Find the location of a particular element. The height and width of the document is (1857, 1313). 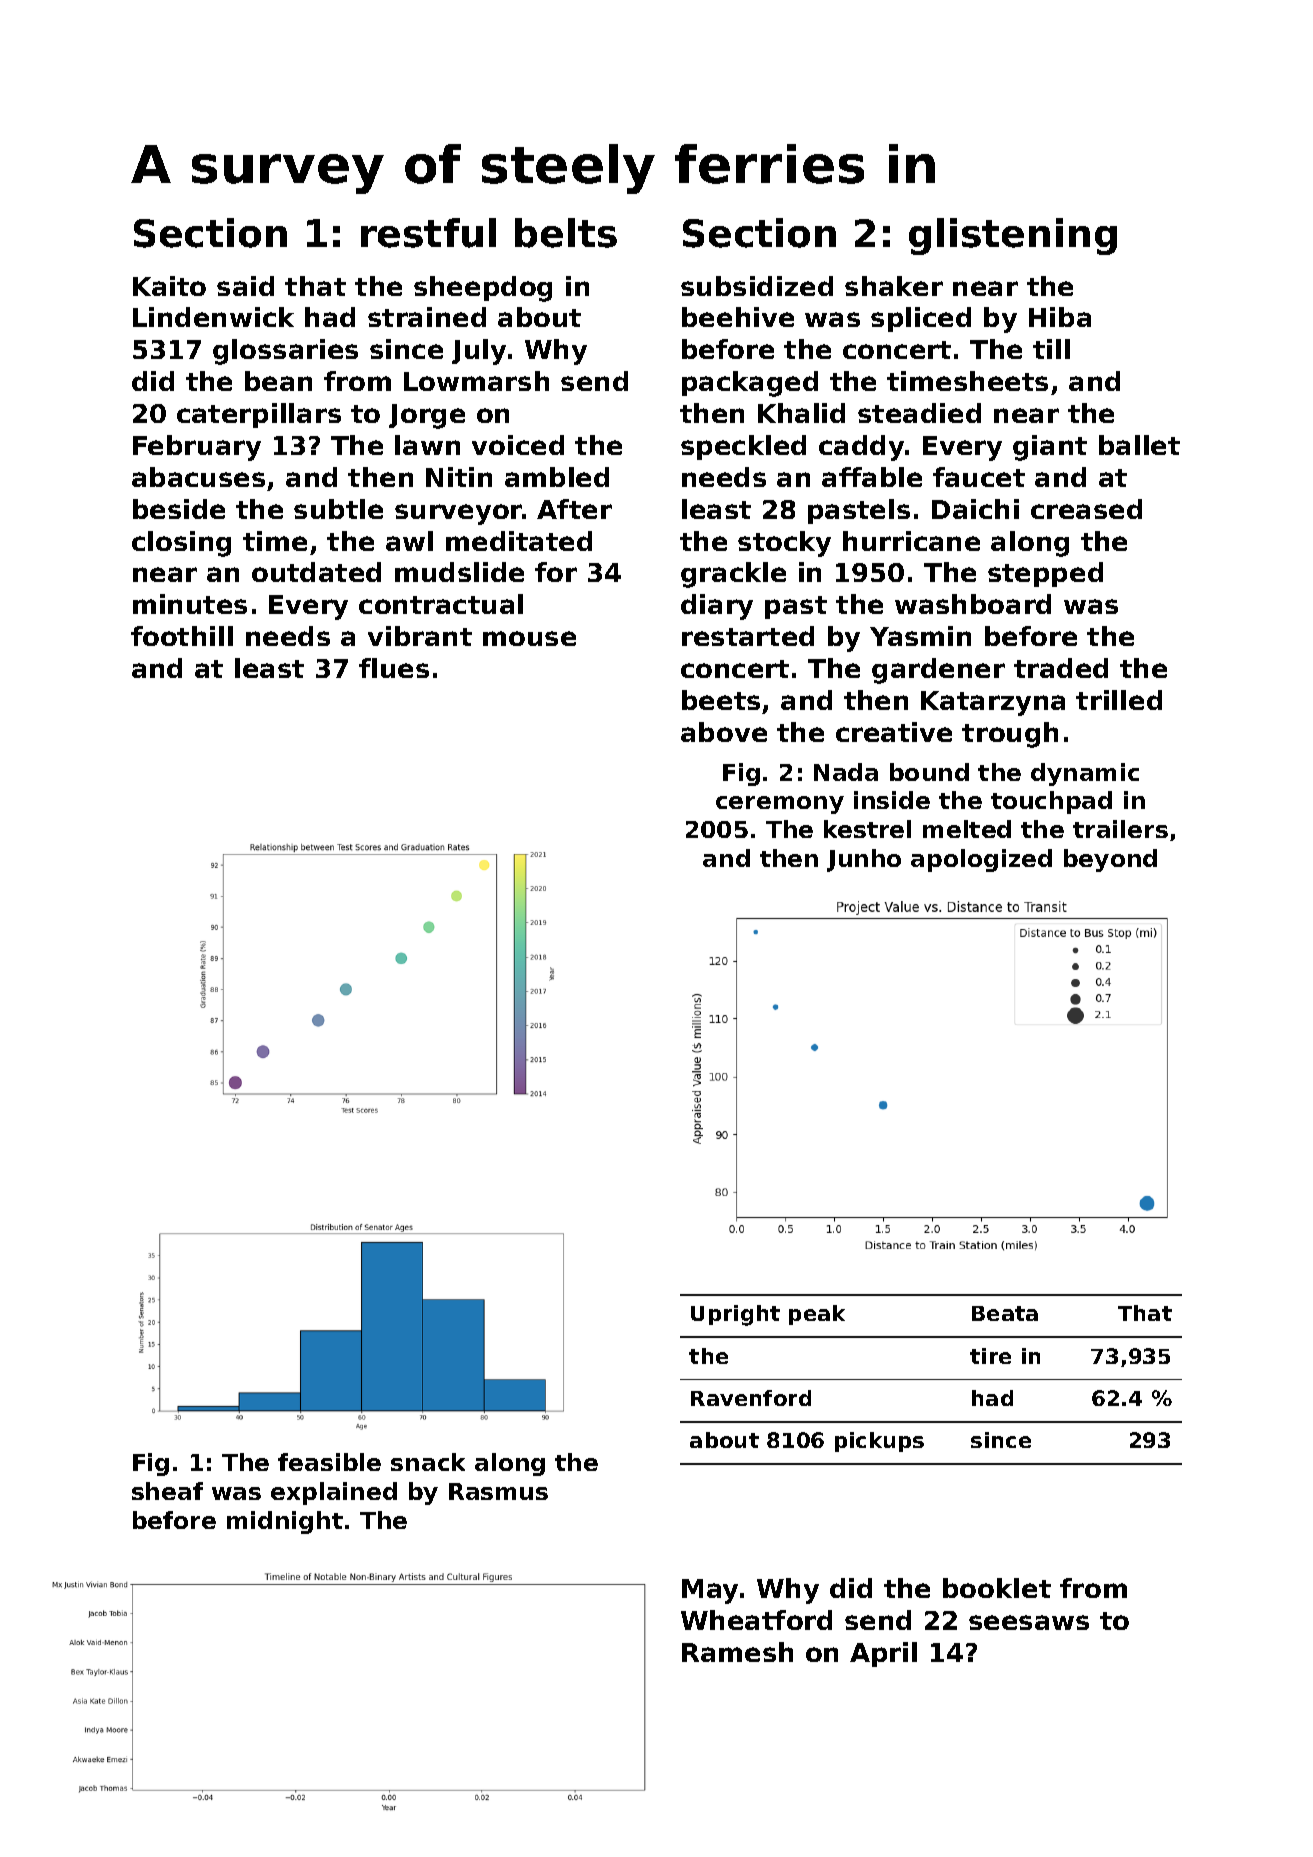

belts is located at coordinates (566, 233).
